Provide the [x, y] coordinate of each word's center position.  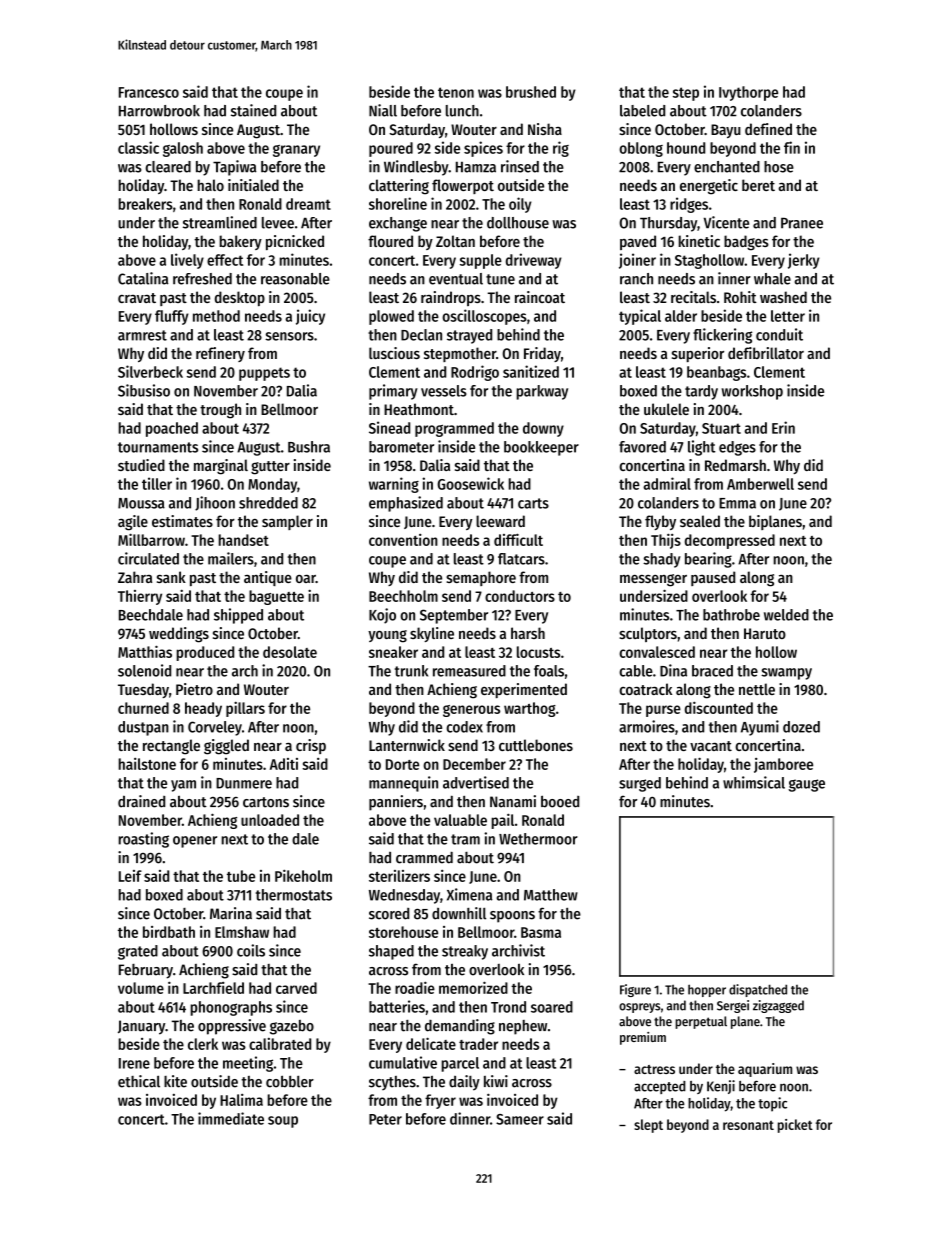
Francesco [149, 92]
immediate [231, 1118]
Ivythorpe [748, 93]
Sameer [520, 1119]
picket [795, 1126]
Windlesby [416, 168]
